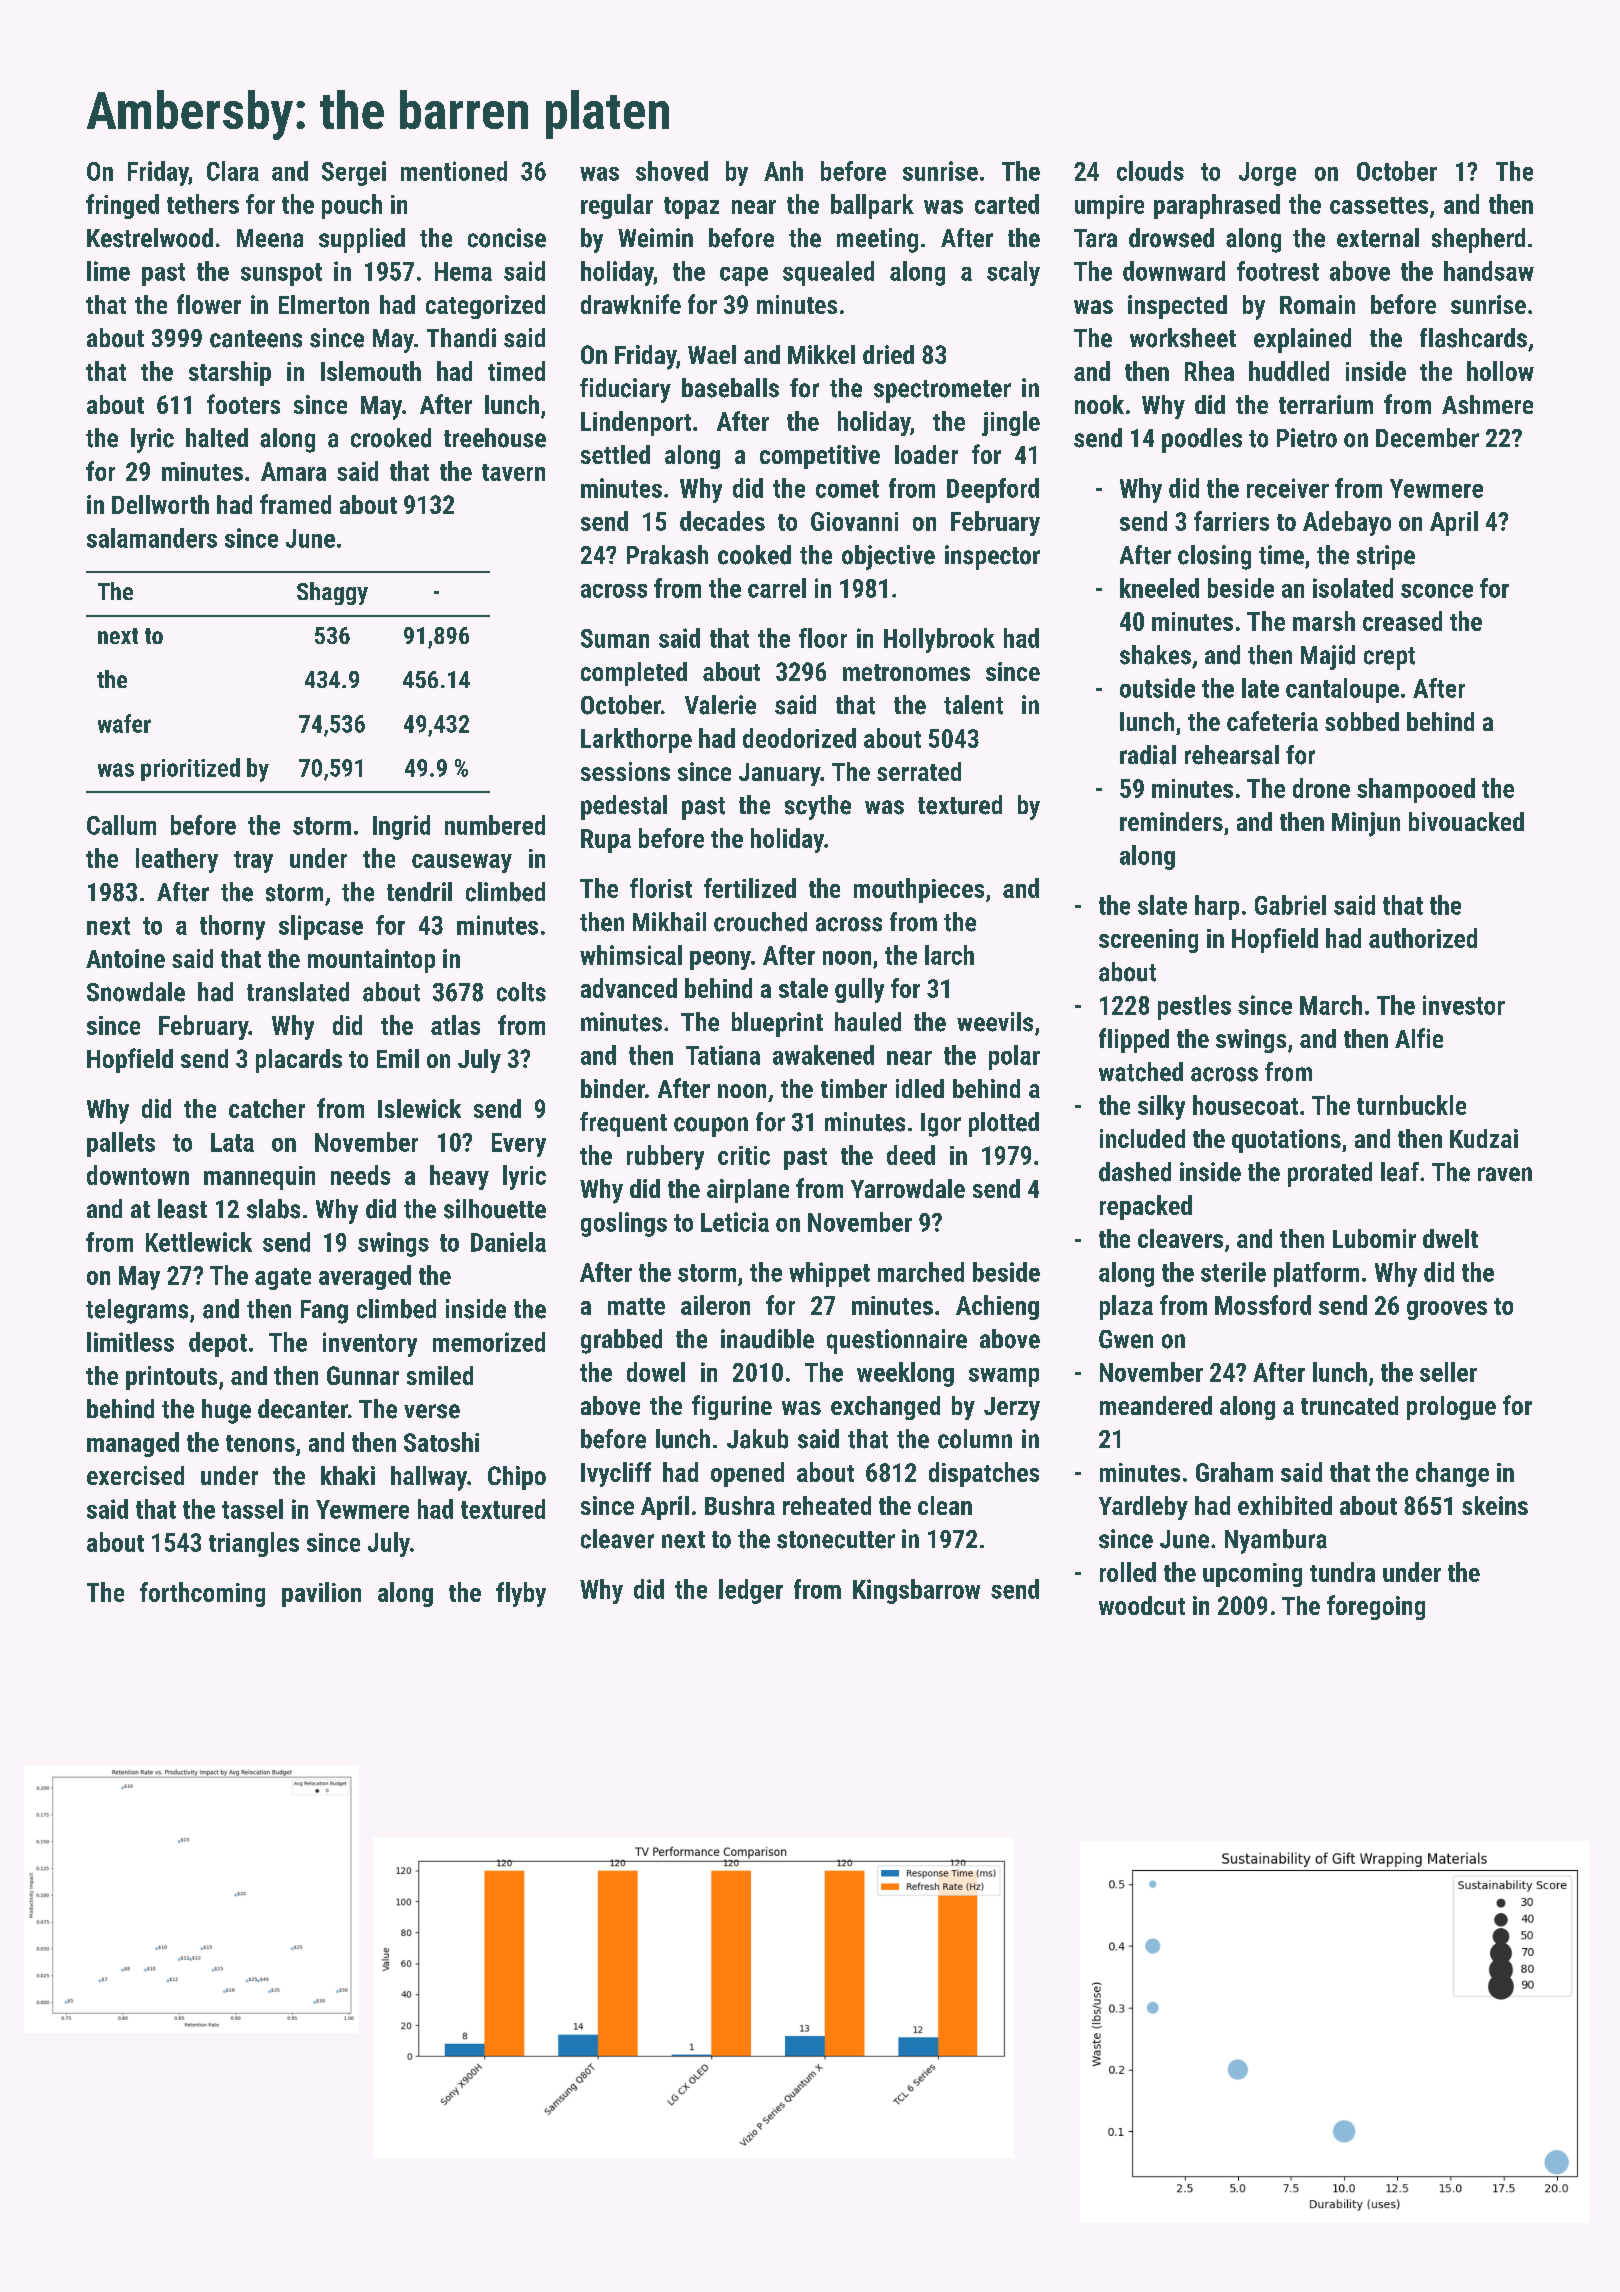  I want to click on Ashmere, so click(1487, 404).
